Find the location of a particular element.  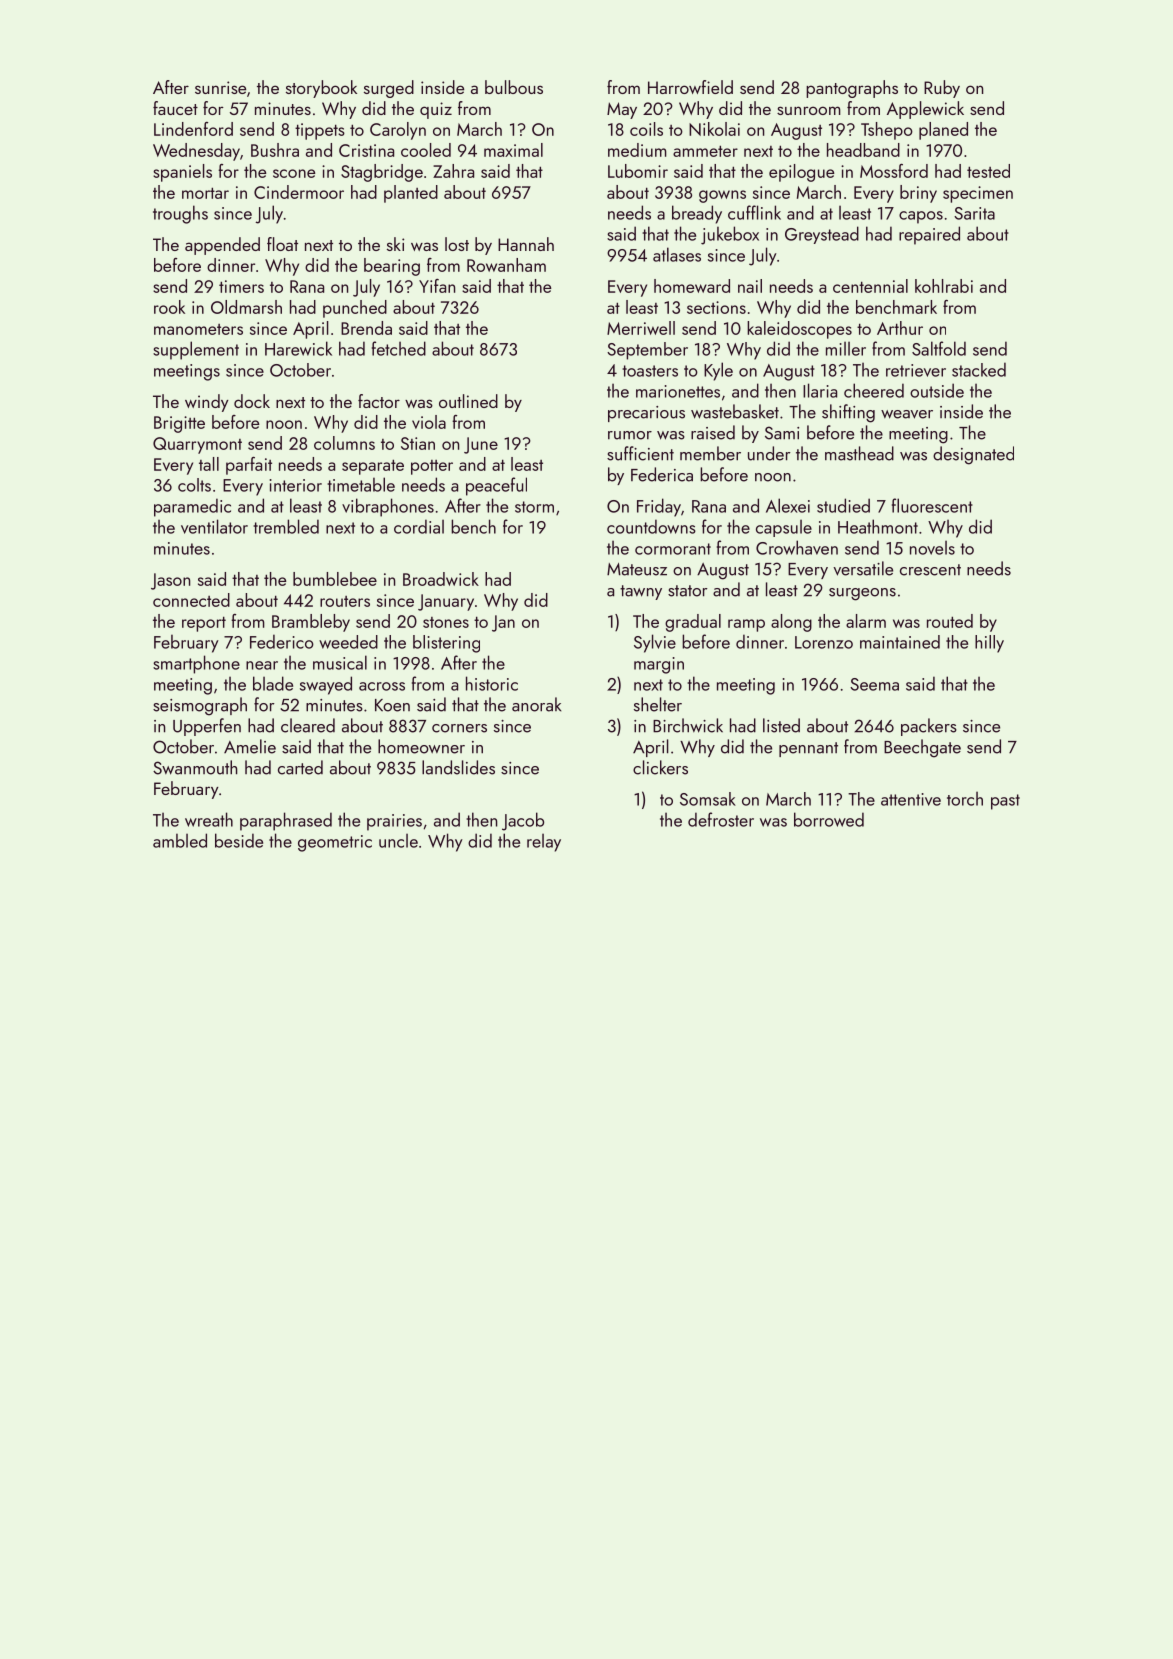

relay is located at coordinates (544, 843).
